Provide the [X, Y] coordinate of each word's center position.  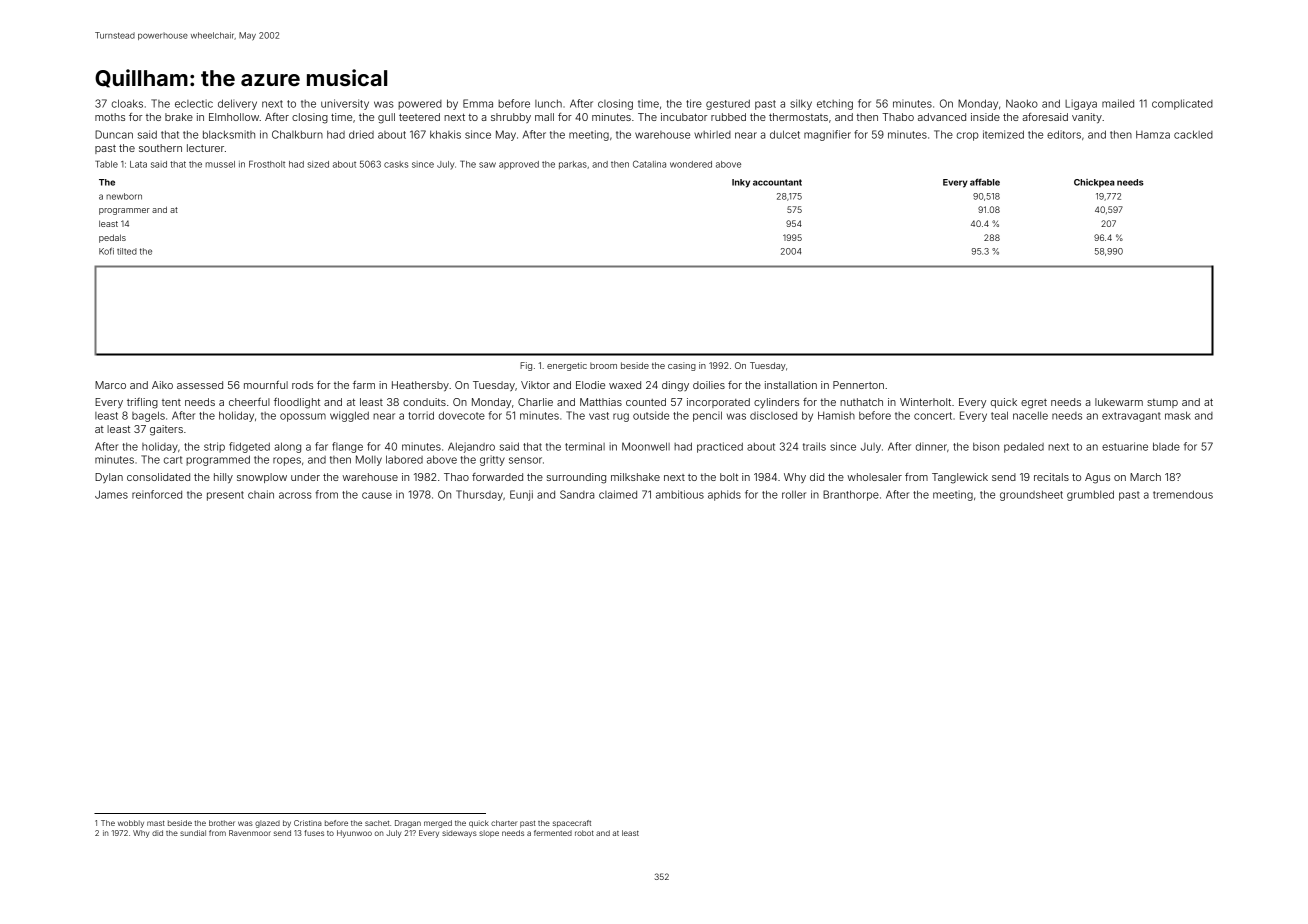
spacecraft [572, 824]
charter [504, 823]
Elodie [590, 385]
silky [801, 104]
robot [584, 833]
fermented [553, 833]
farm [364, 384]
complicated [1182, 104]
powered [420, 105]
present [225, 496]
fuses [314, 833]
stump [1162, 403]
